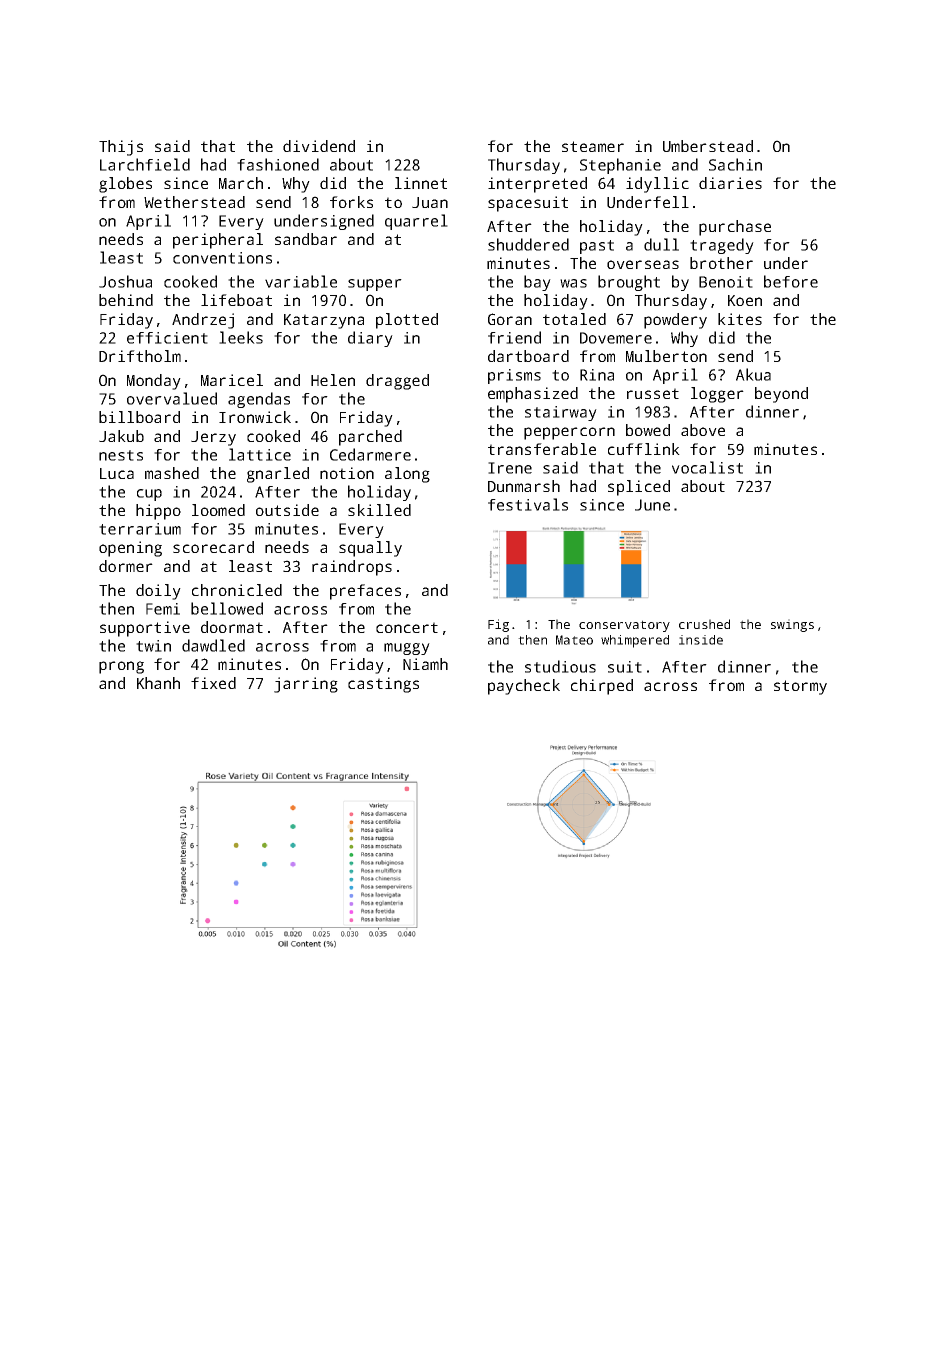 The height and width of the document is (1365, 943). What do you see at coordinates (524, 687) in the document?
I see `paycheck` at bounding box center [524, 687].
